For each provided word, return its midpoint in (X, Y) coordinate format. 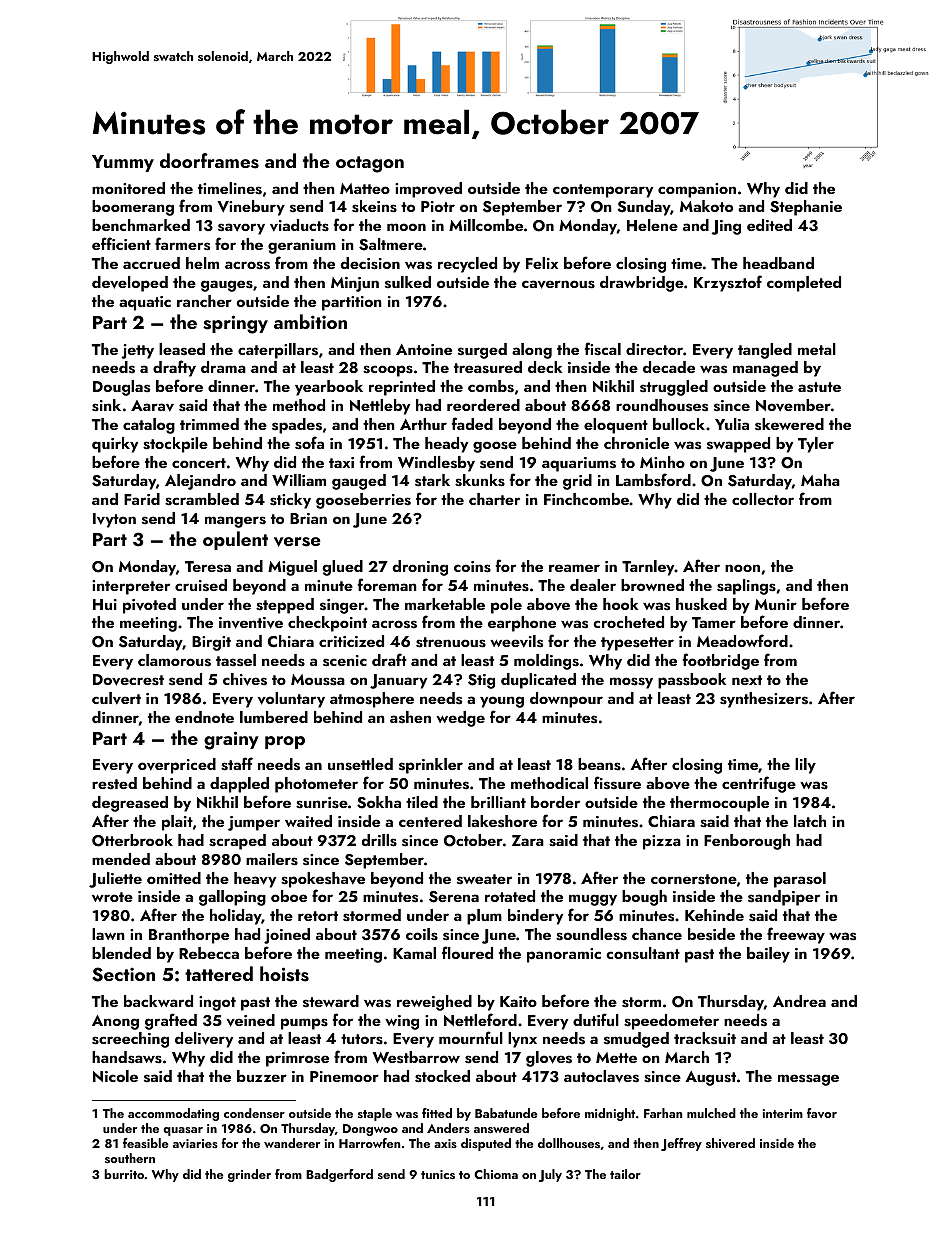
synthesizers (764, 700)
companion (697, 190)
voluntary (291, 700)
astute (819, 387)
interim (783, 1113)
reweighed (434, 1003)
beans (599, 764)
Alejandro (200, 482)
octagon (370, 164)
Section (123, 974)
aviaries (195, 1143)
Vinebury (251, 208)
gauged (359, 482)
